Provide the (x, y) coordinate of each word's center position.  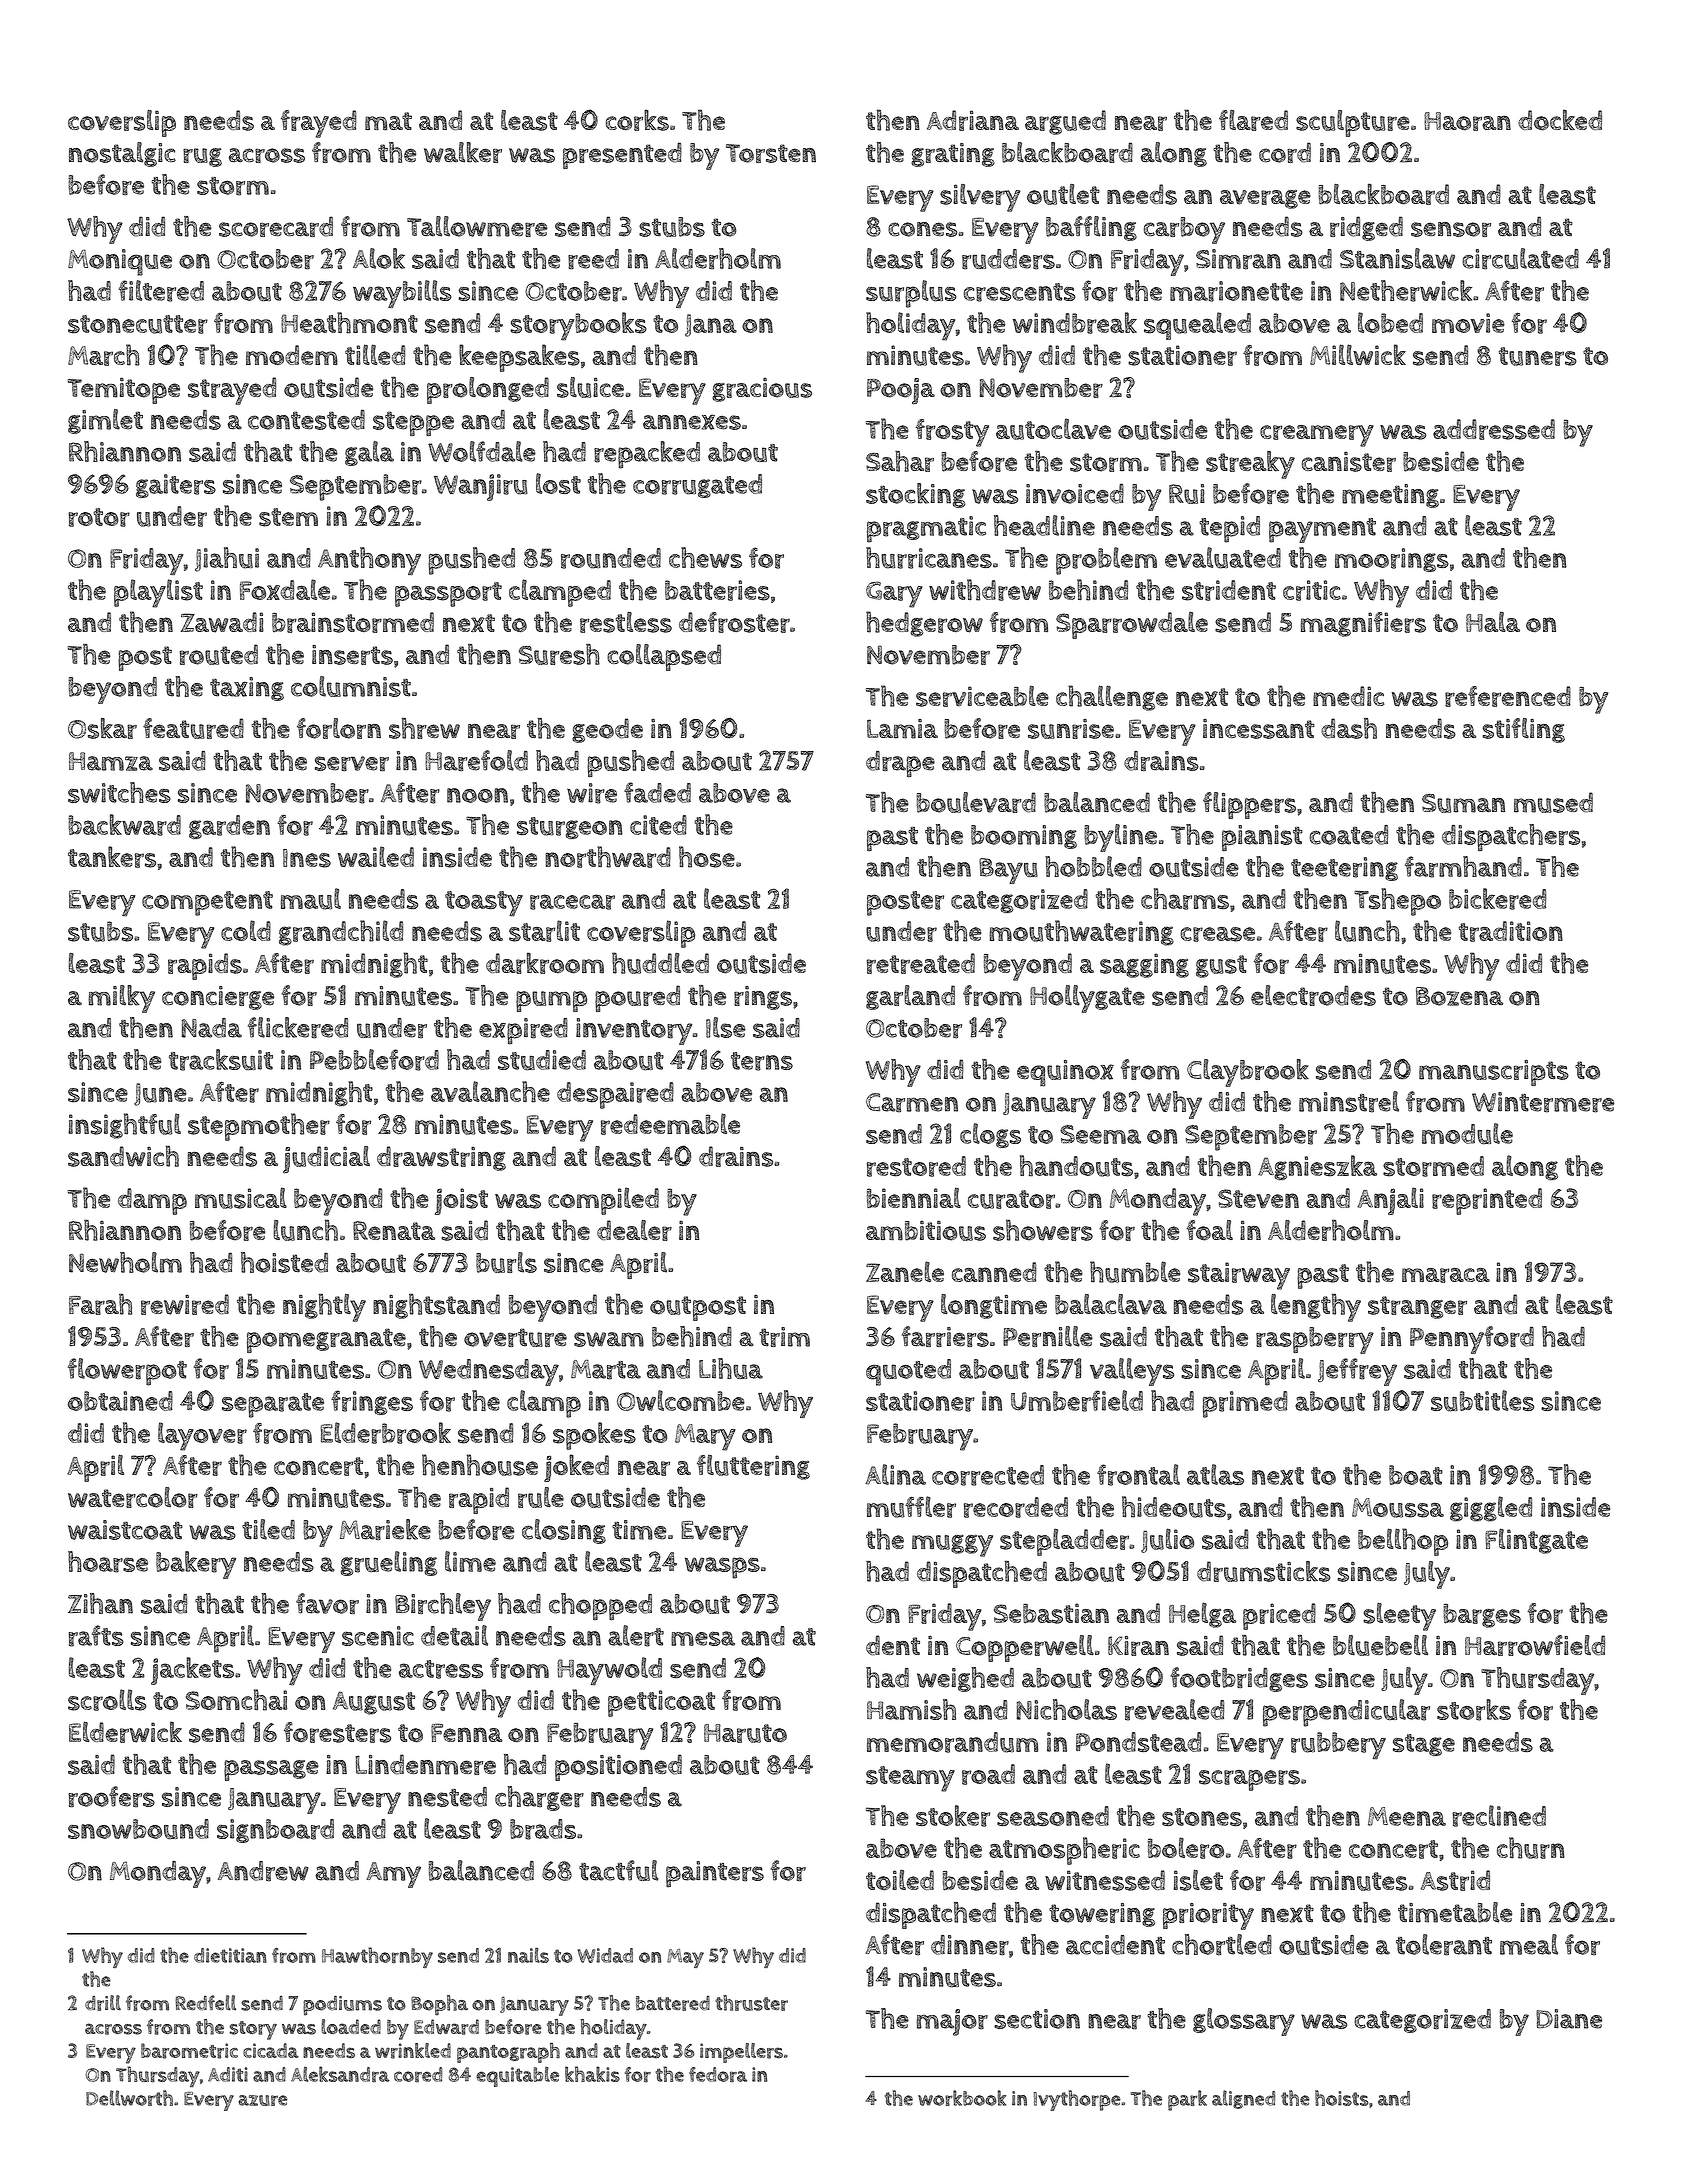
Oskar (102, 728)
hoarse (108, 1562)
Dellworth (129, 2098)
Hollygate (1087, 999)
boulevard (976, 802)
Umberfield (1077, 1401)
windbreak (1075, 323)
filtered (161, 291)
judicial (326, 1160)
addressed (1494, 429)
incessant (1259, 729)
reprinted (1487, 1201)
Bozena (1459, 996)
